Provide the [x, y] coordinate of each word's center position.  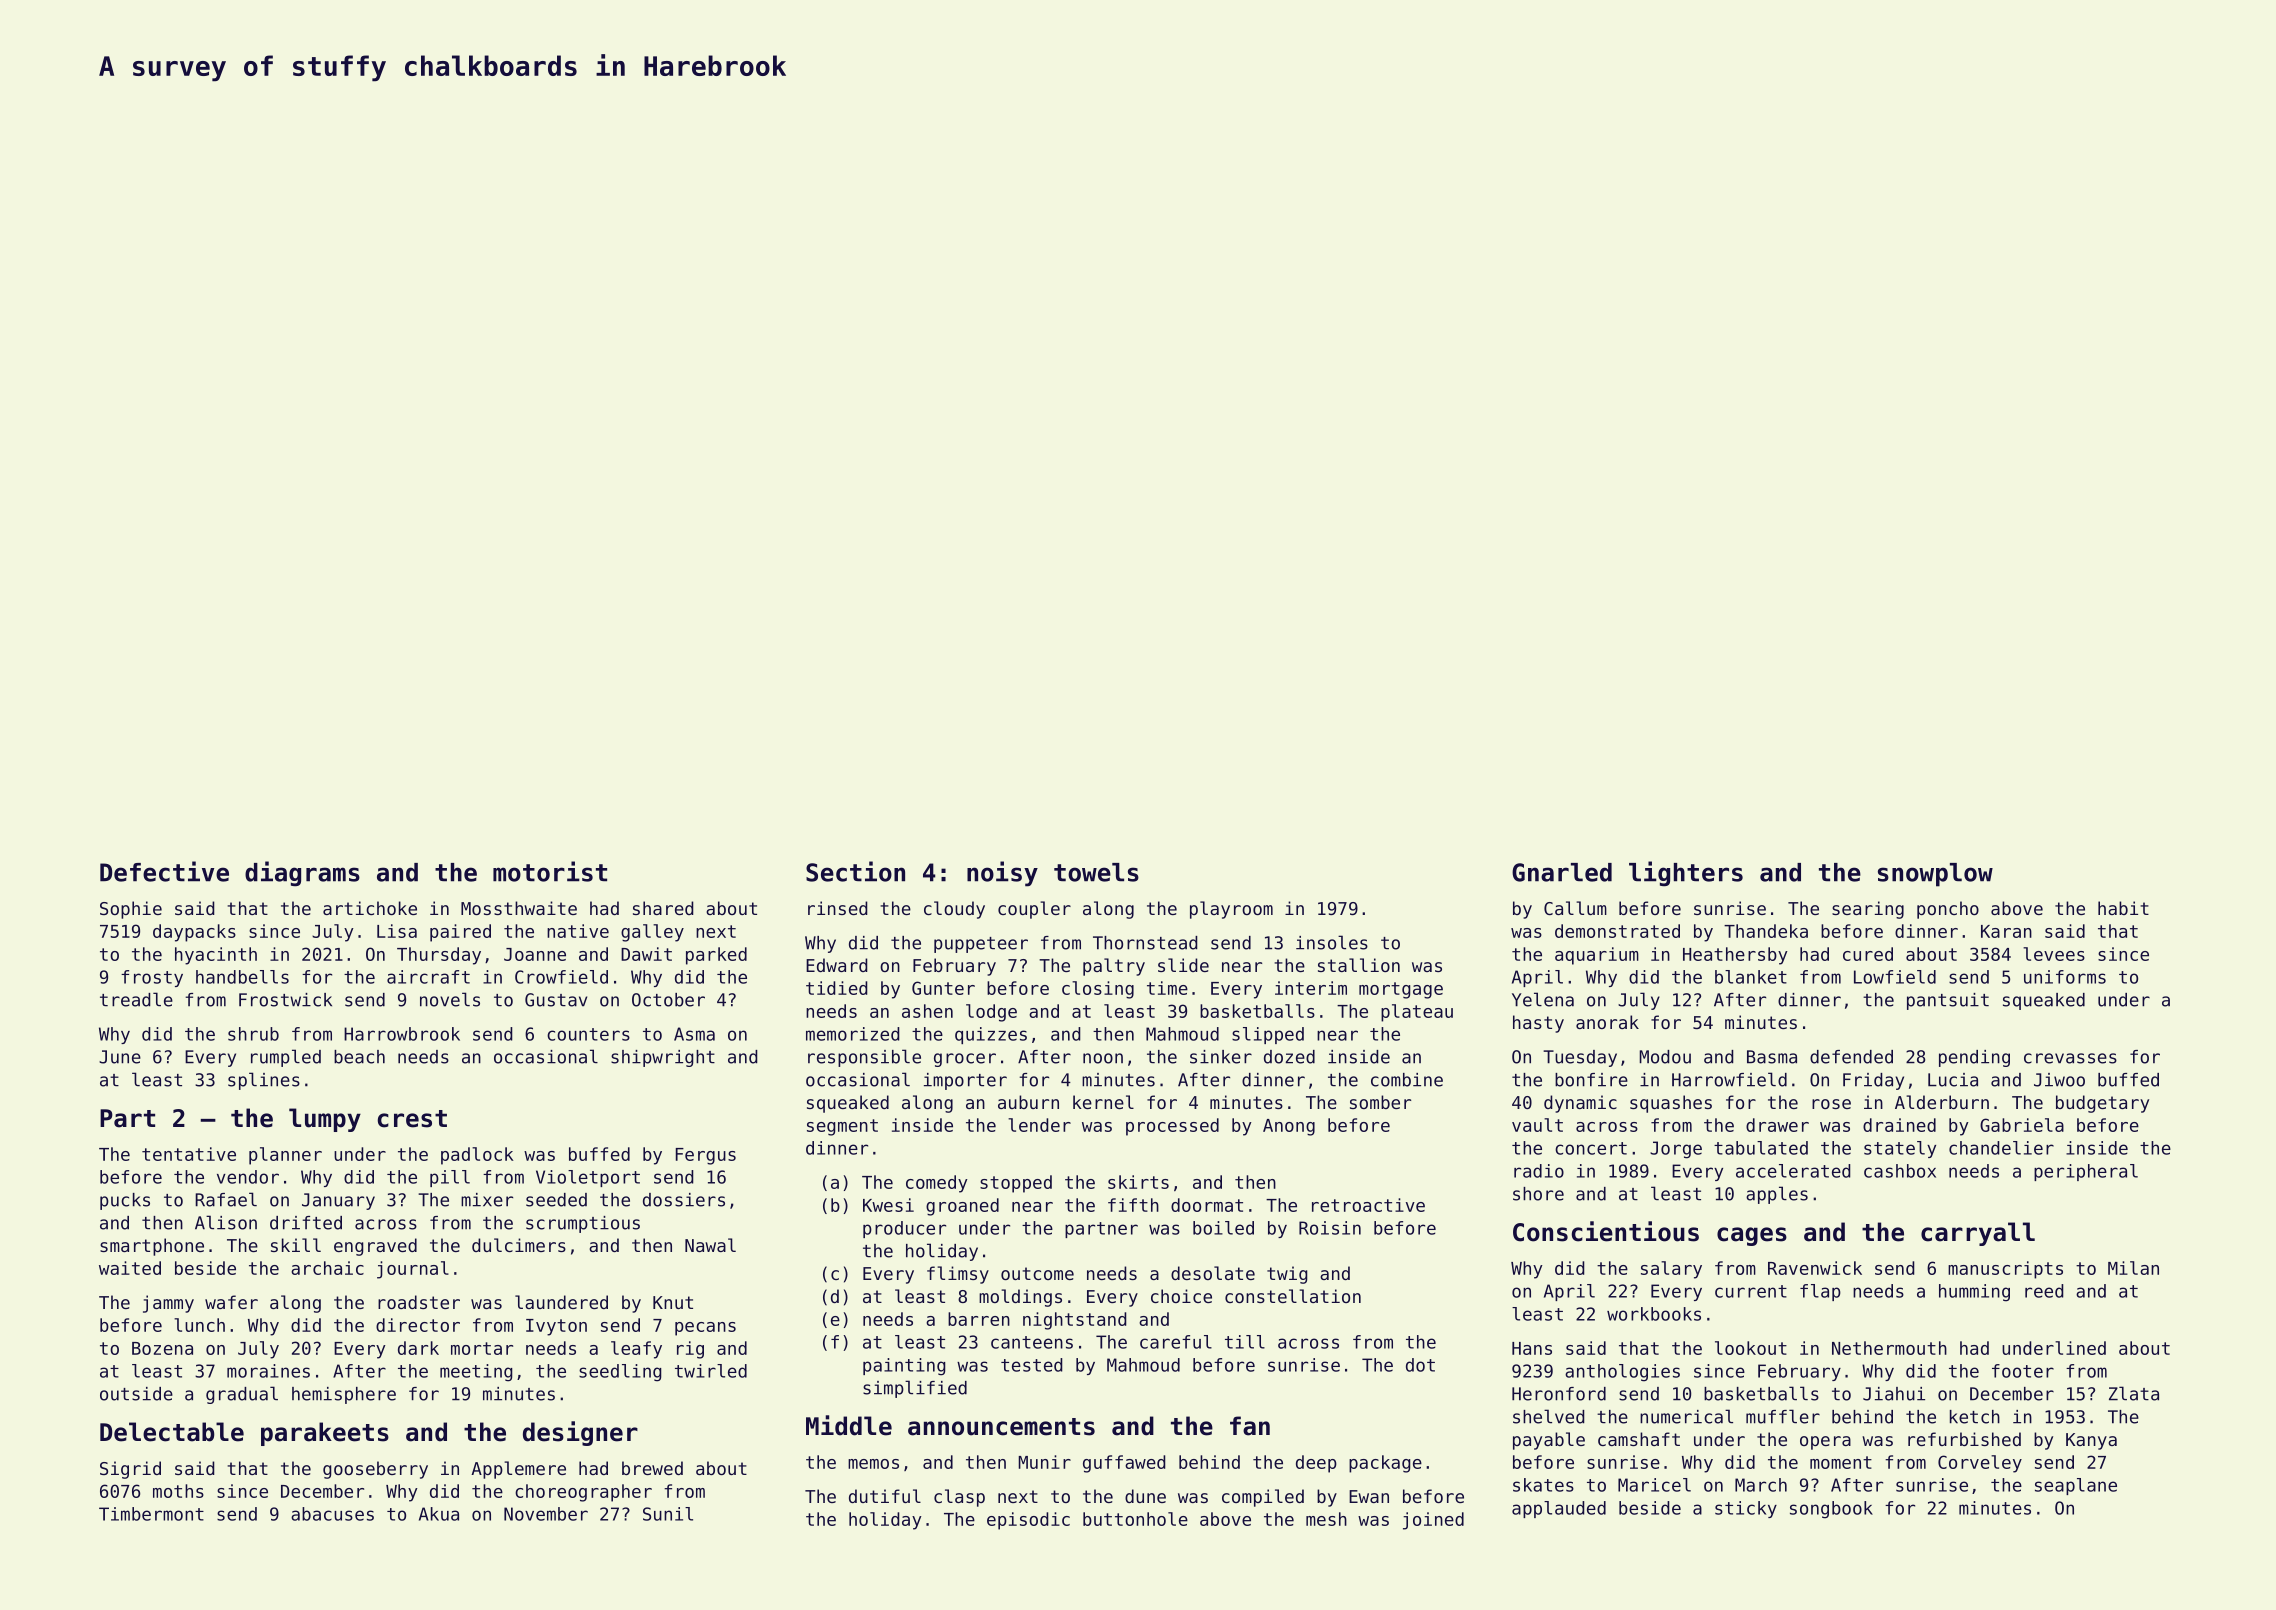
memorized [853, 1034]
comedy [937, 1184]
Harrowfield [1729, 1079]
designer [580, 1433]
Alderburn [1942, 1102]
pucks [125, 1201]
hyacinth [216, 956]
